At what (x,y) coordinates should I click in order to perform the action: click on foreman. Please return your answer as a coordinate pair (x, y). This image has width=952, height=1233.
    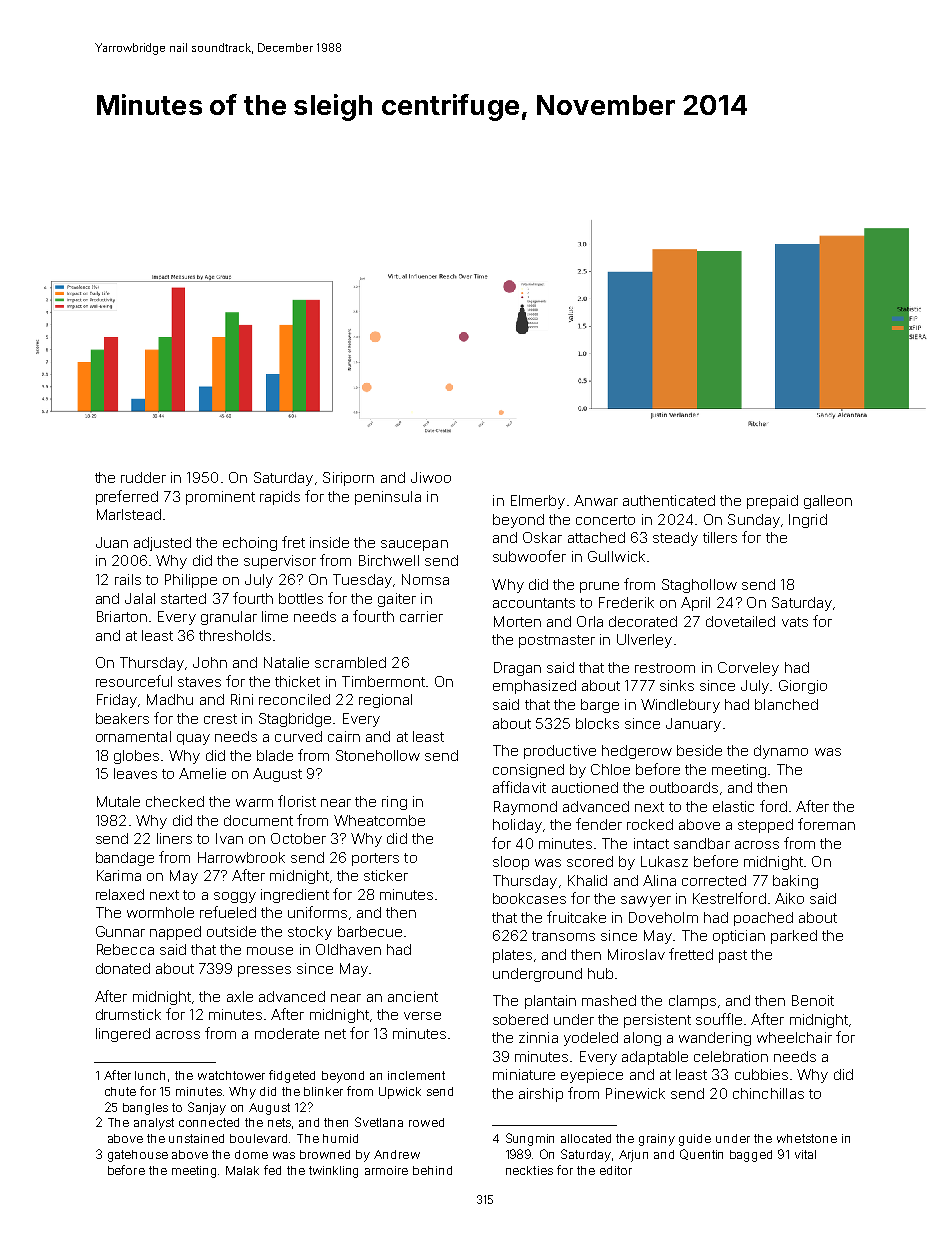
    Looking at the image, I should click on (826, 824).
